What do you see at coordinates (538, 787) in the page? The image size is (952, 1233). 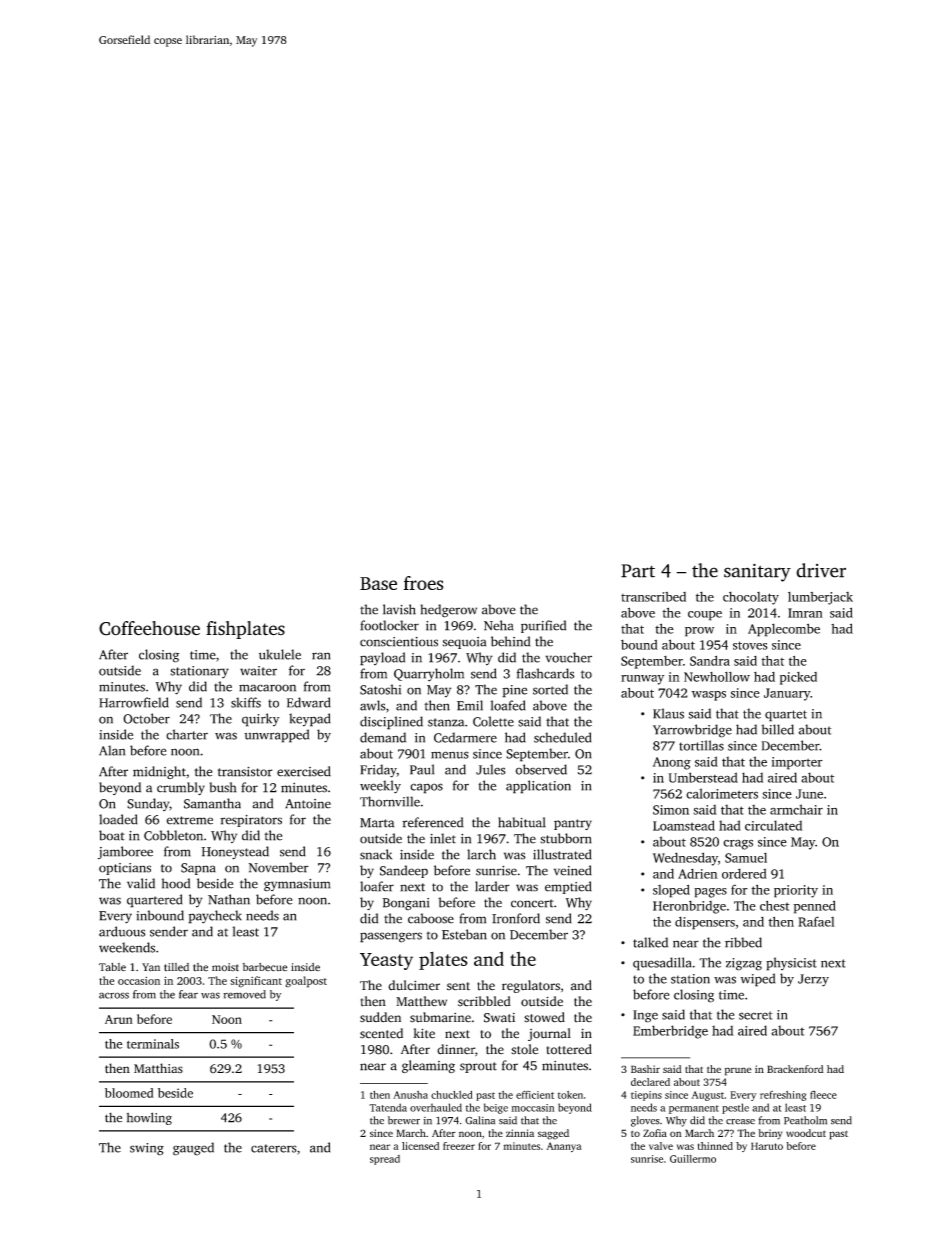 I see `application` at bounding box center [538, 787].
